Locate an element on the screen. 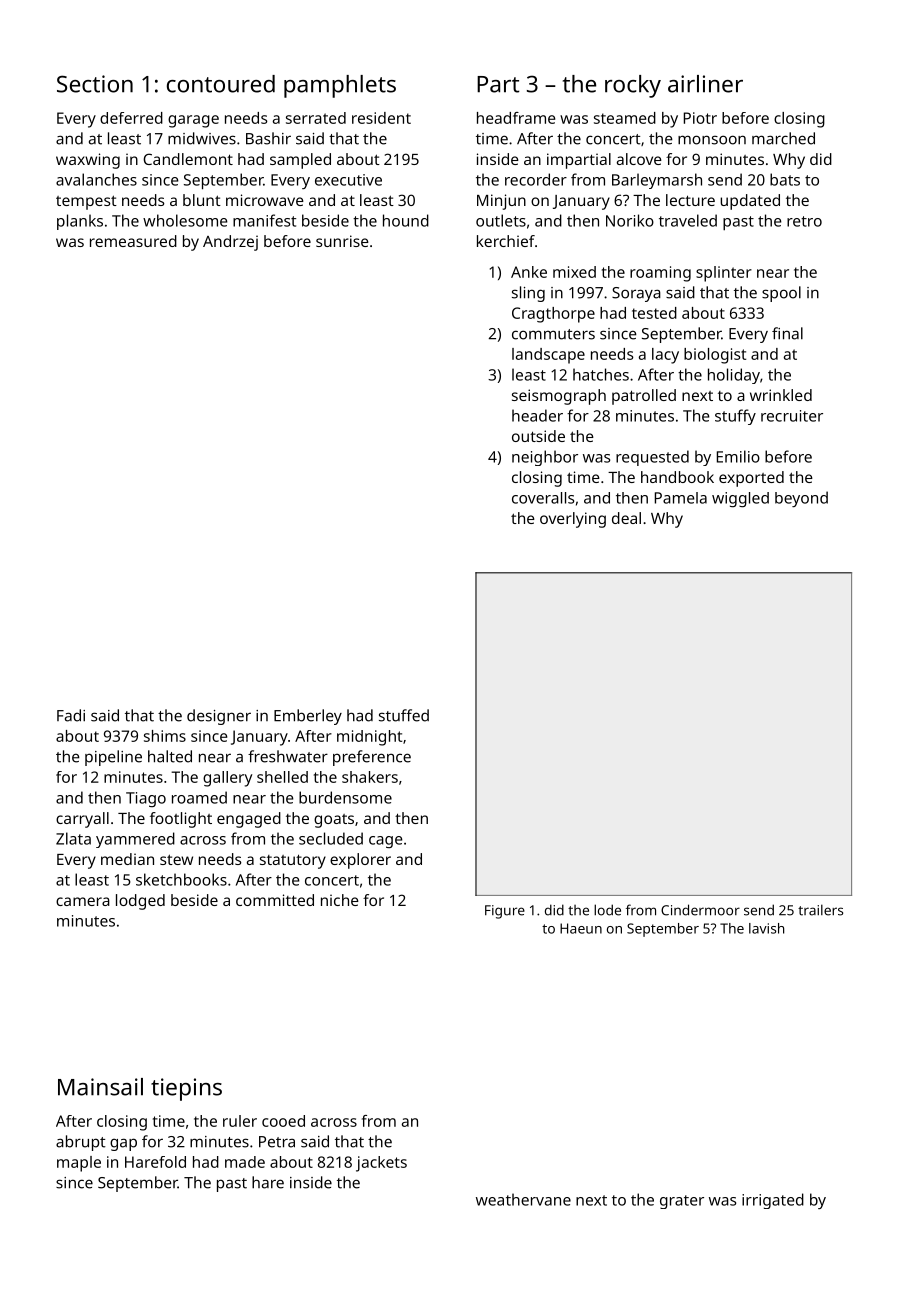 The height and width of the screenshot is (1316, 908). Emilio is located at coordinates (738, 456).
